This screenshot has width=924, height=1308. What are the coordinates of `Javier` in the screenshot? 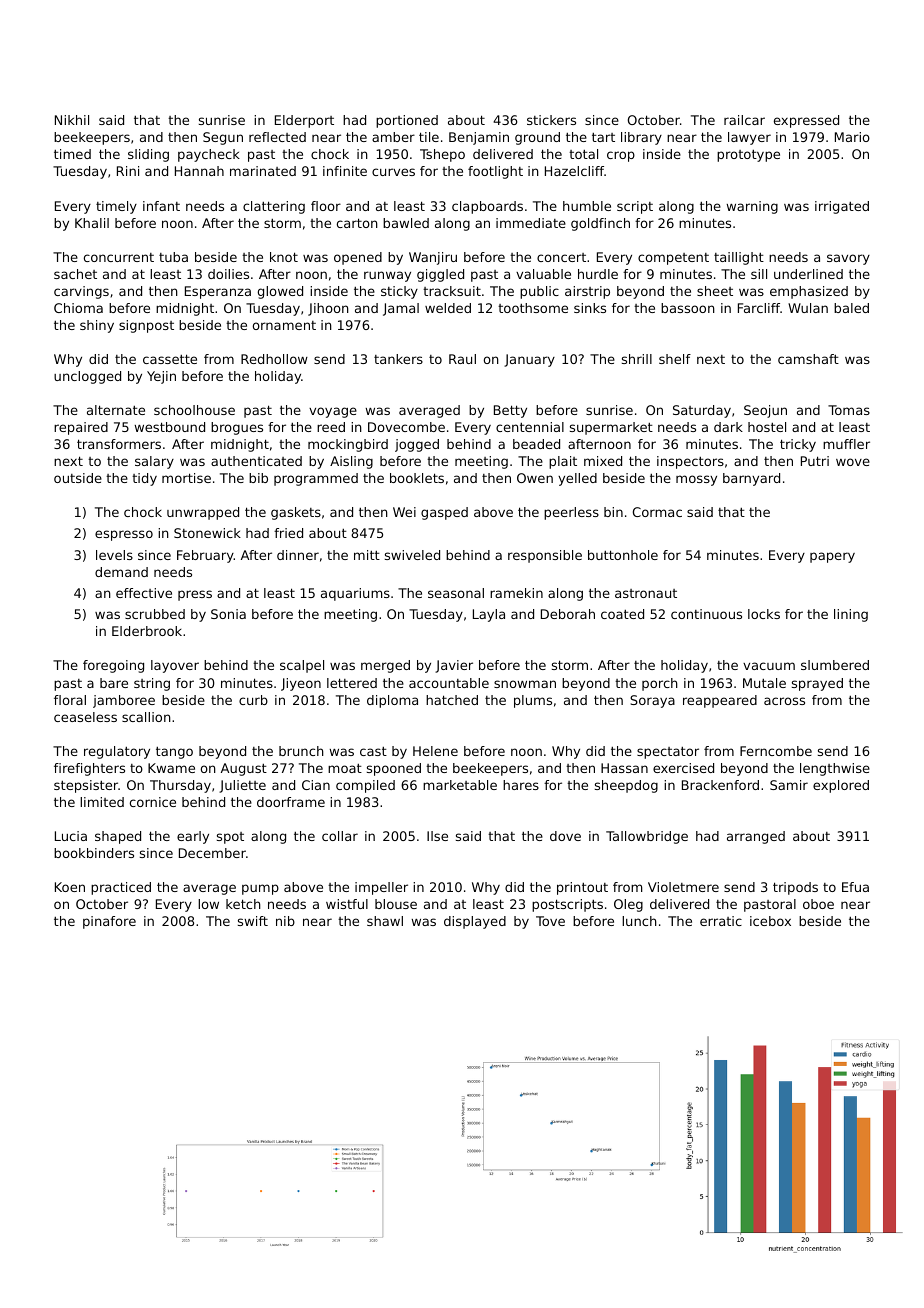 It's located at (454, 666).
